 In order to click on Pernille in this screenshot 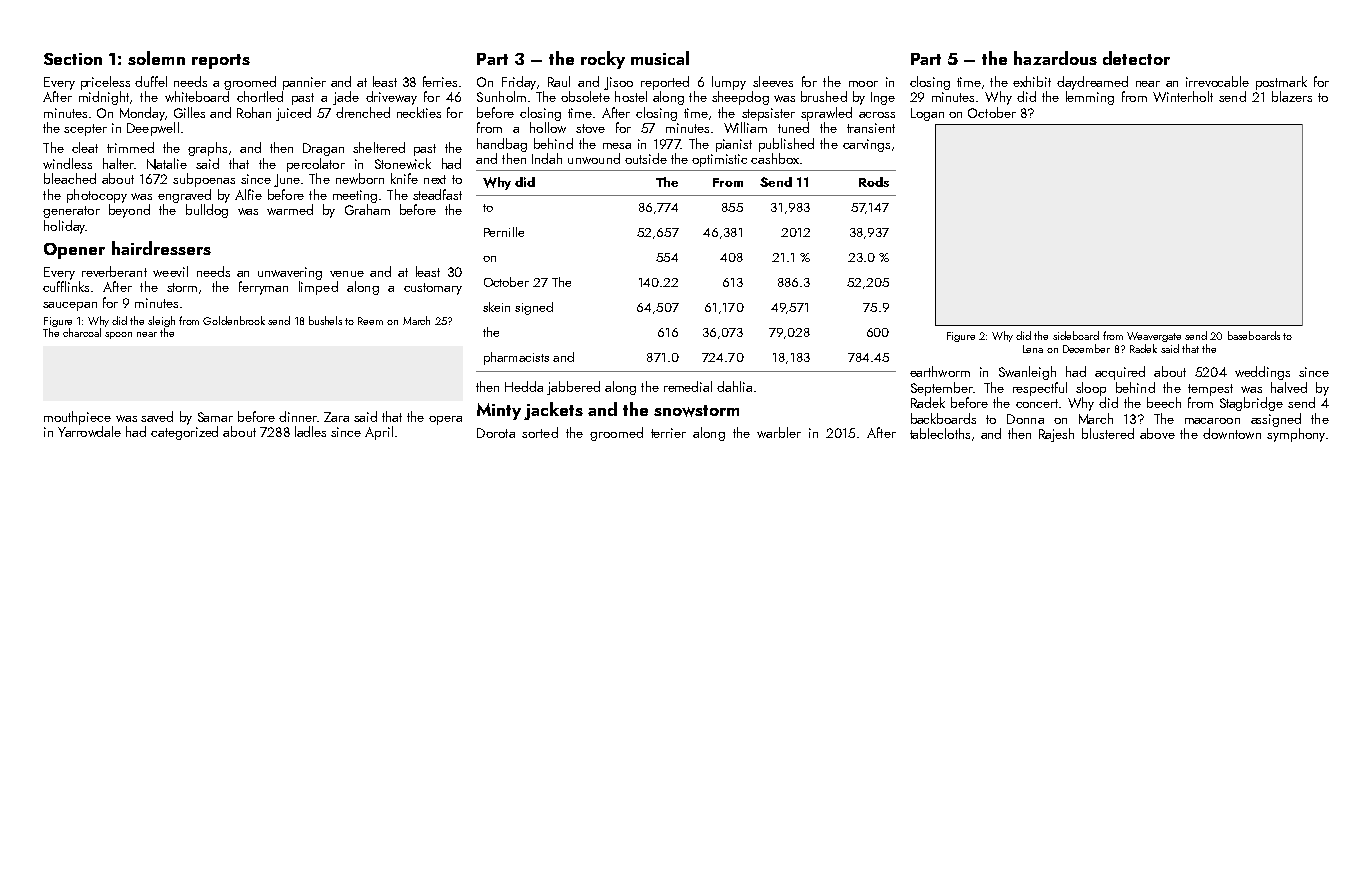, I will do `click(504, 232)`.
